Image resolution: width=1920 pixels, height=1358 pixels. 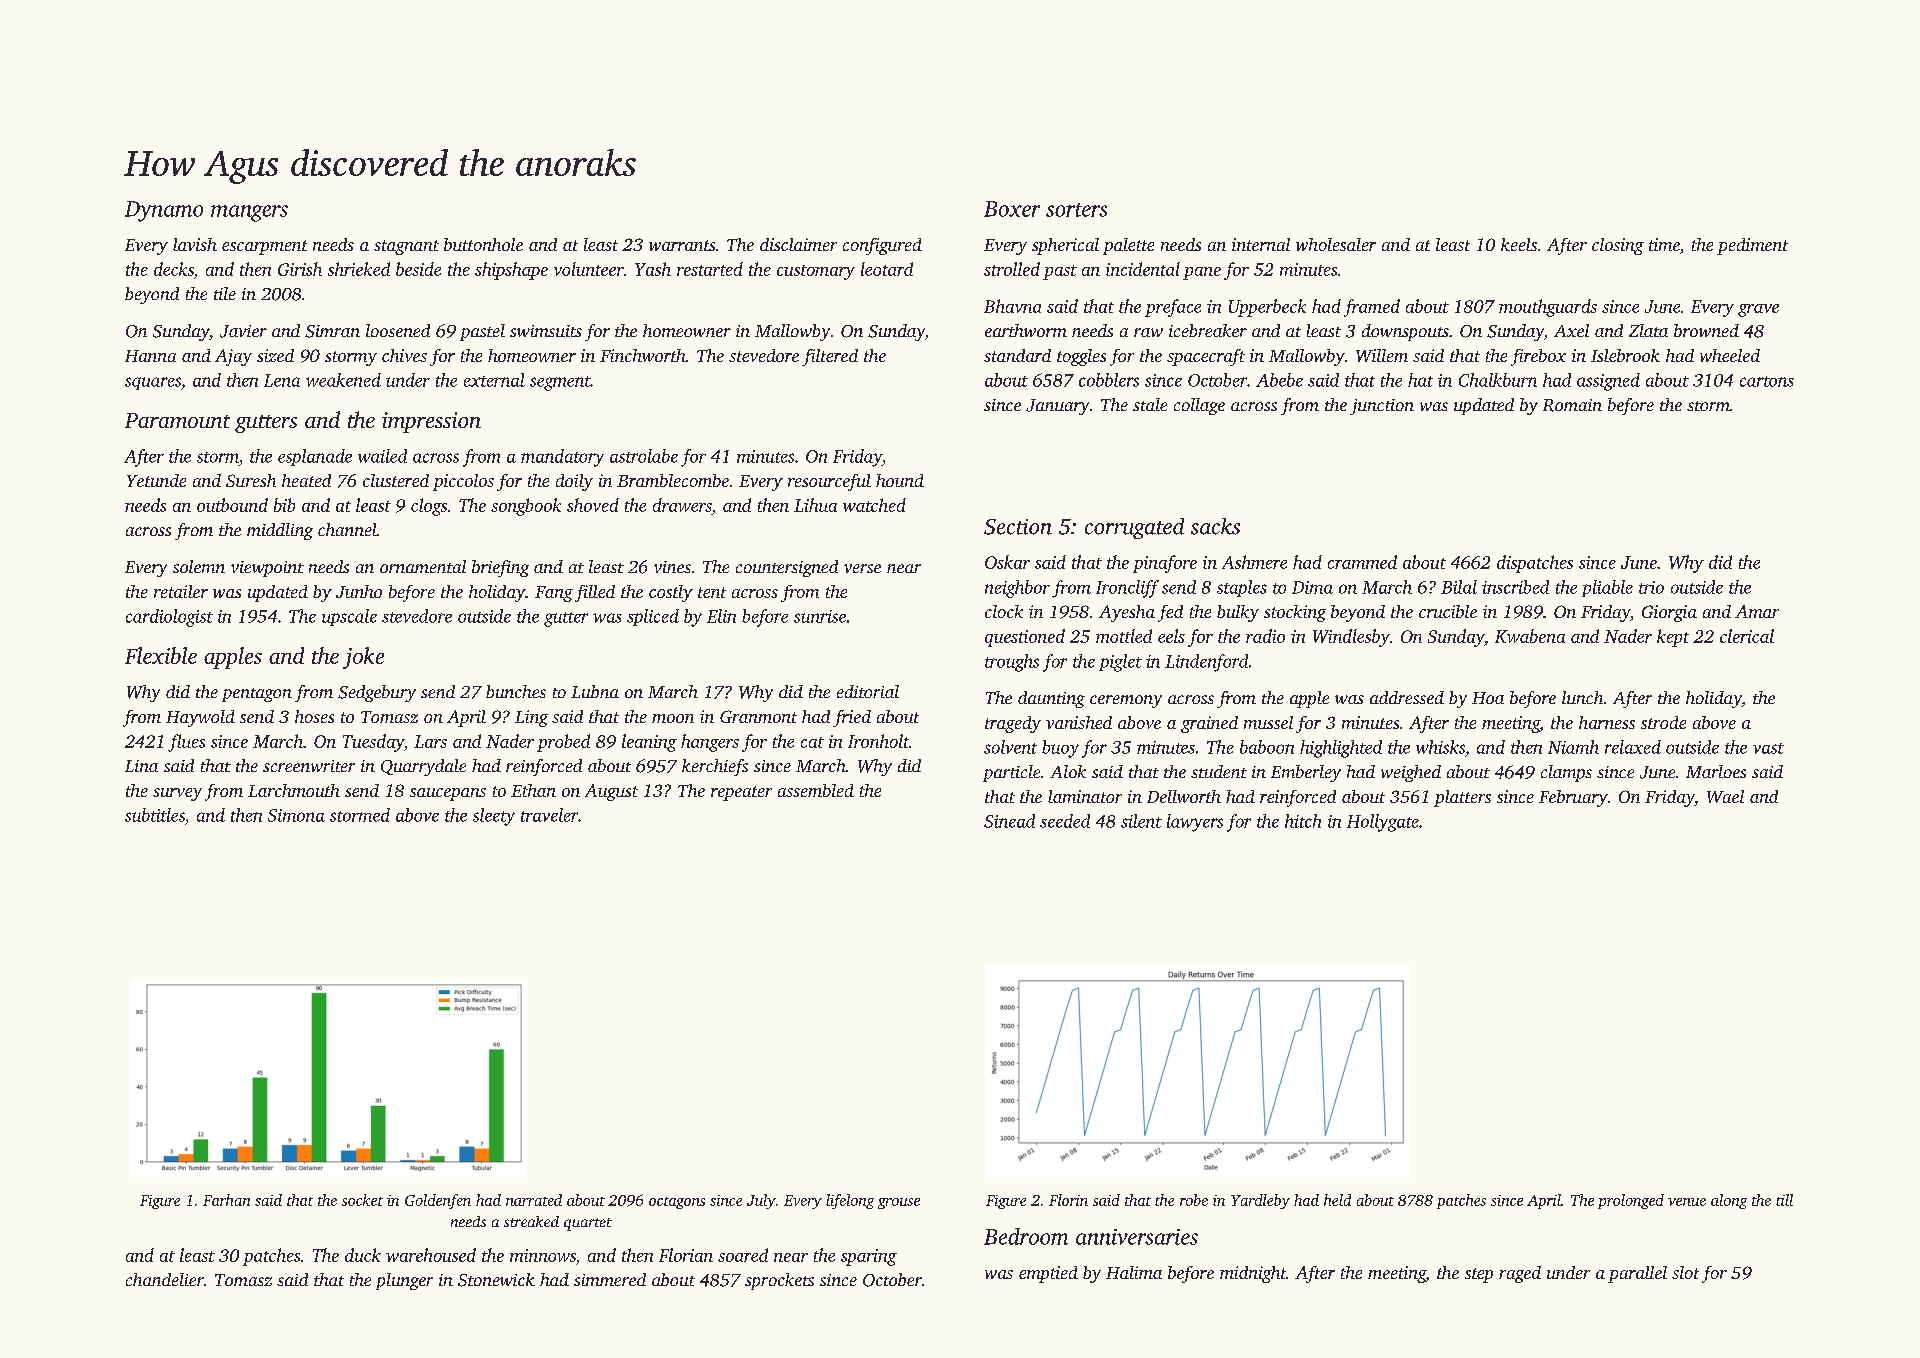 What do you see at coordinates (1752, 246) in the screenshot?
I see `pediment` at bounding box center [1752, 246].
